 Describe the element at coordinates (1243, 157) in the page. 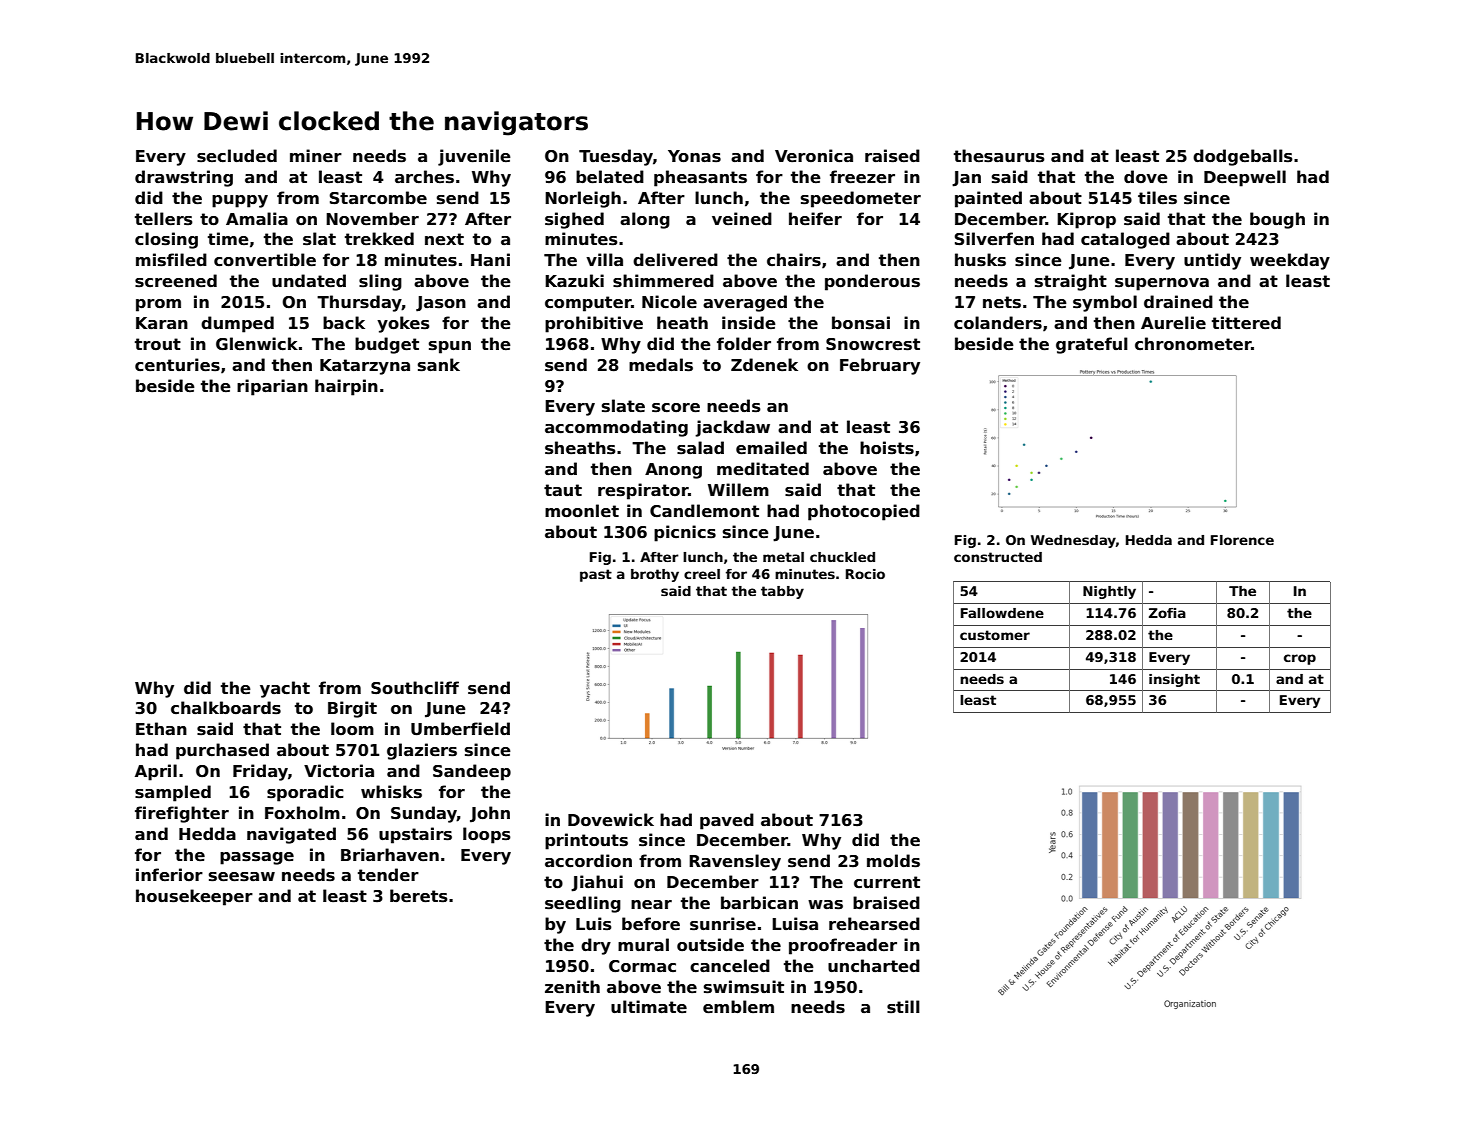

I see `dodgeballs` at that location.
